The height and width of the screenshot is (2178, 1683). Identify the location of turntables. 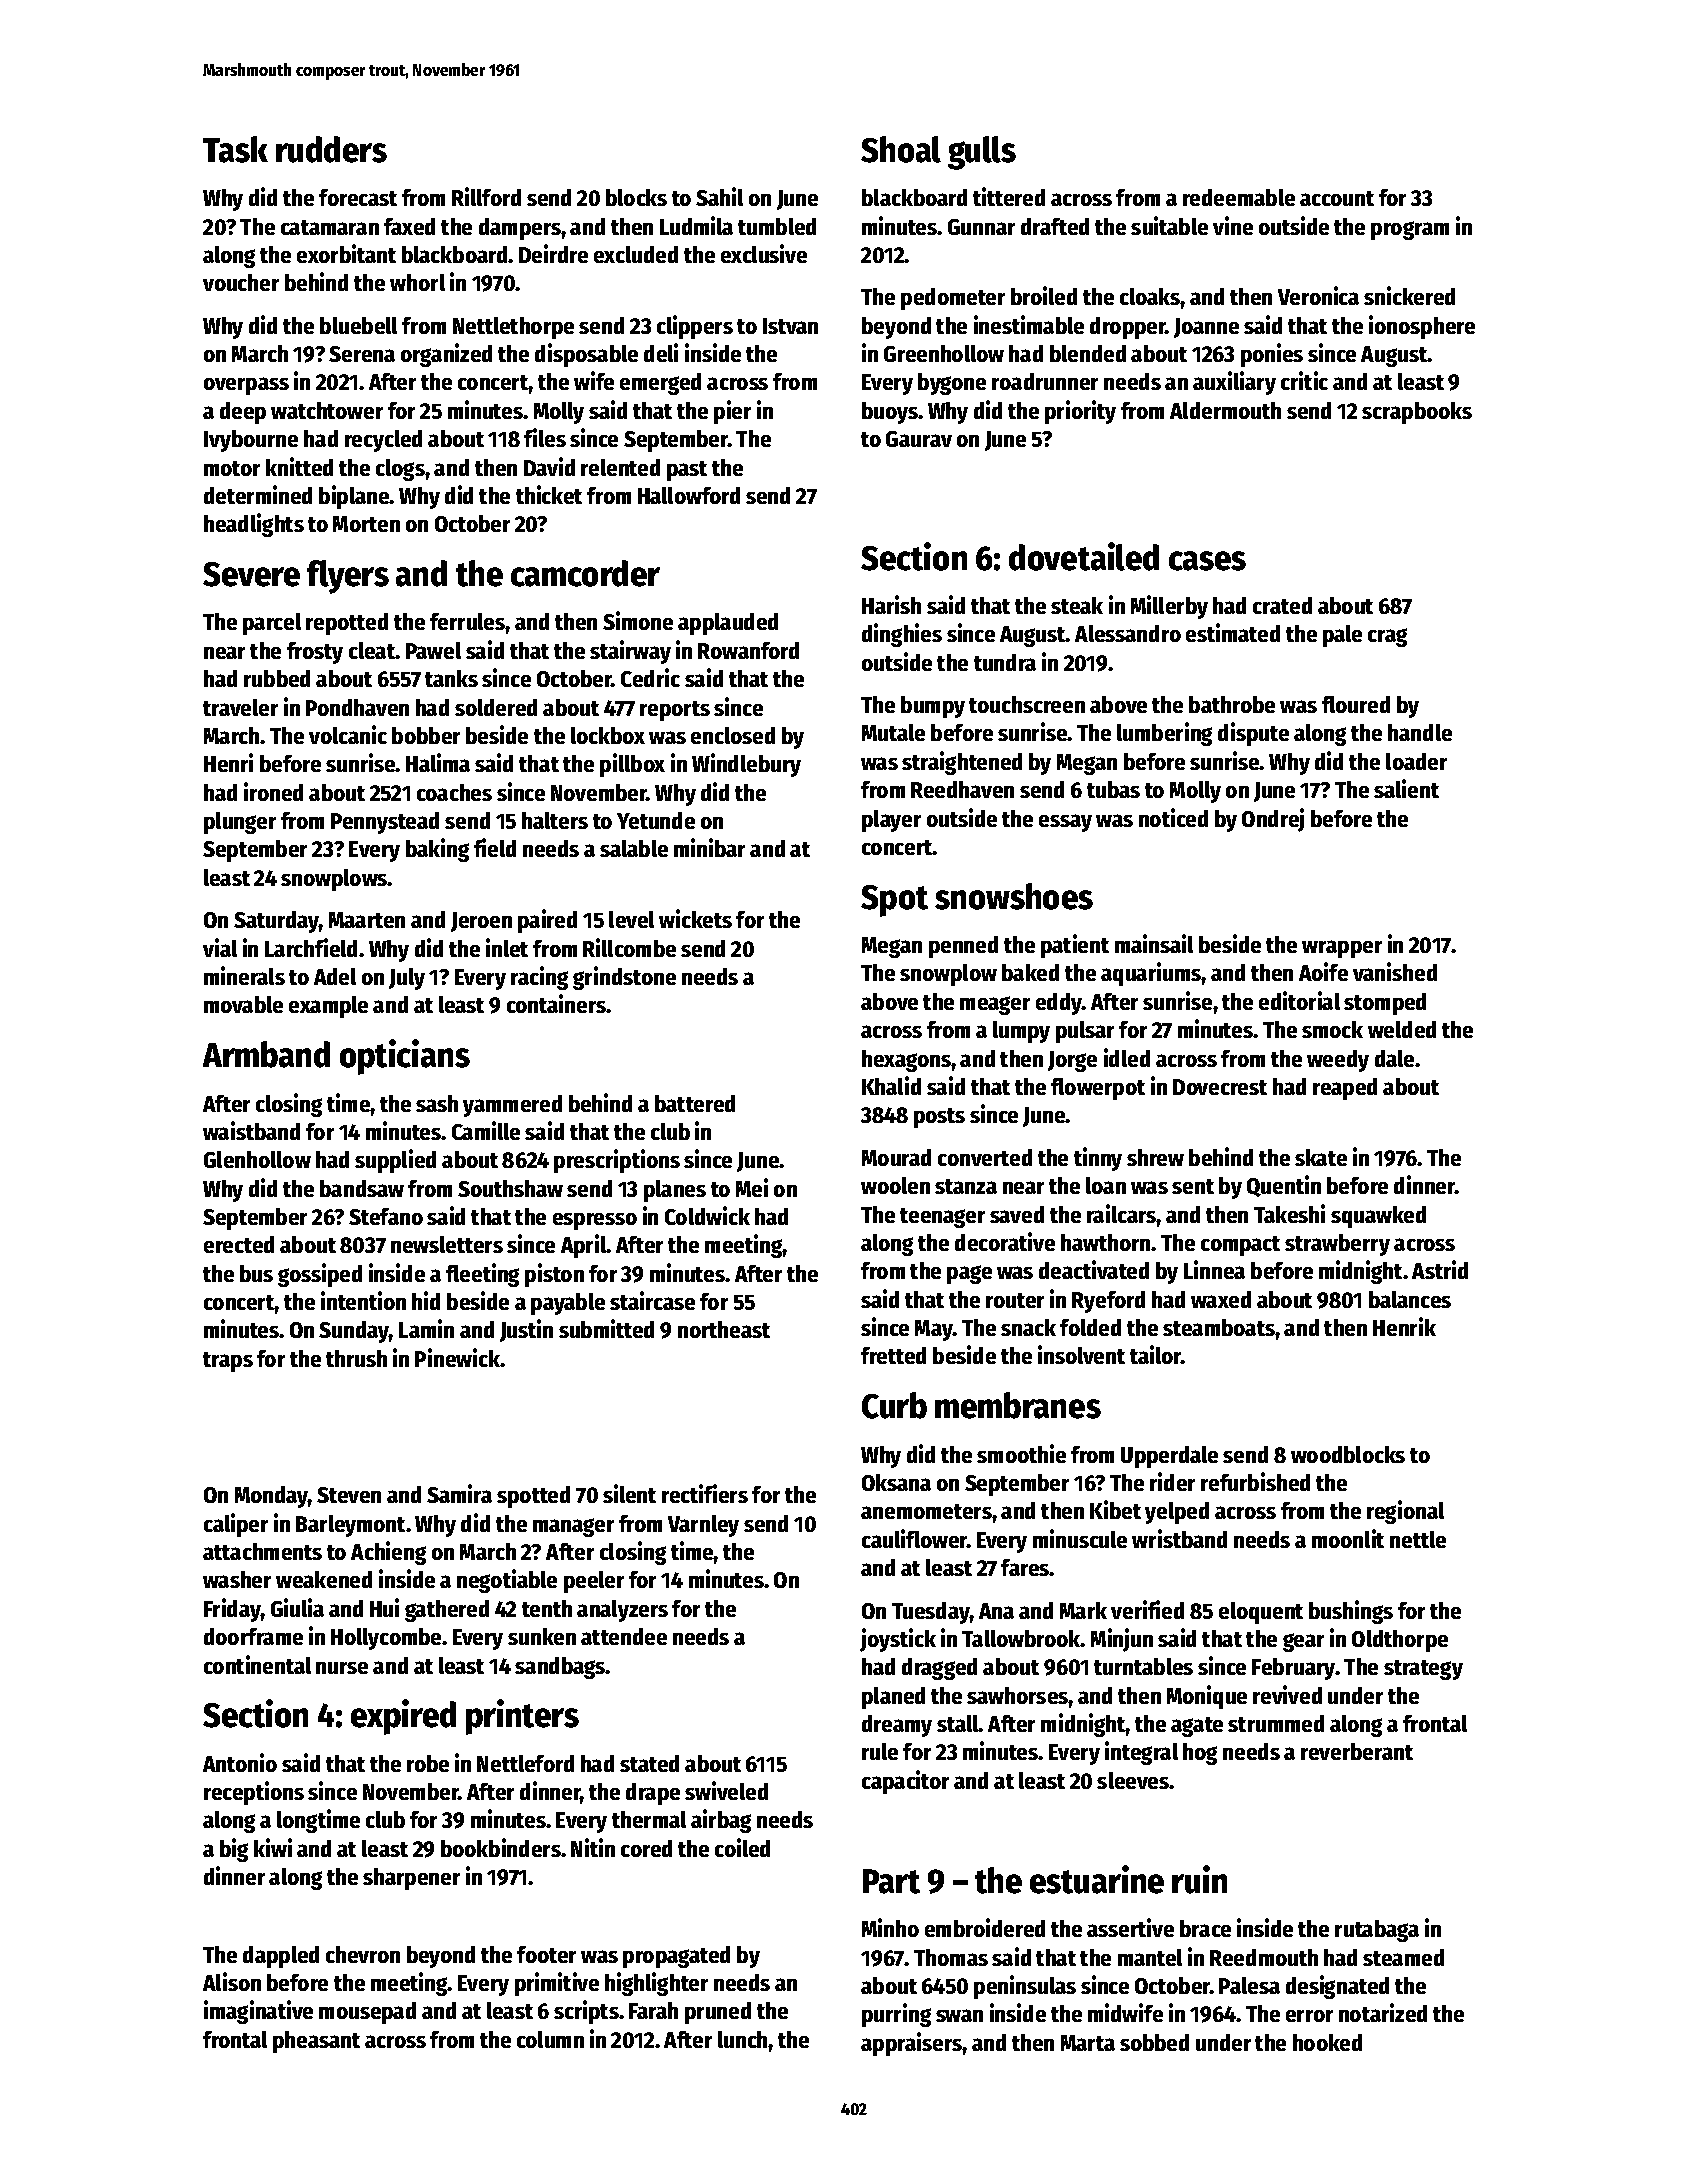
(1143, 1666).
